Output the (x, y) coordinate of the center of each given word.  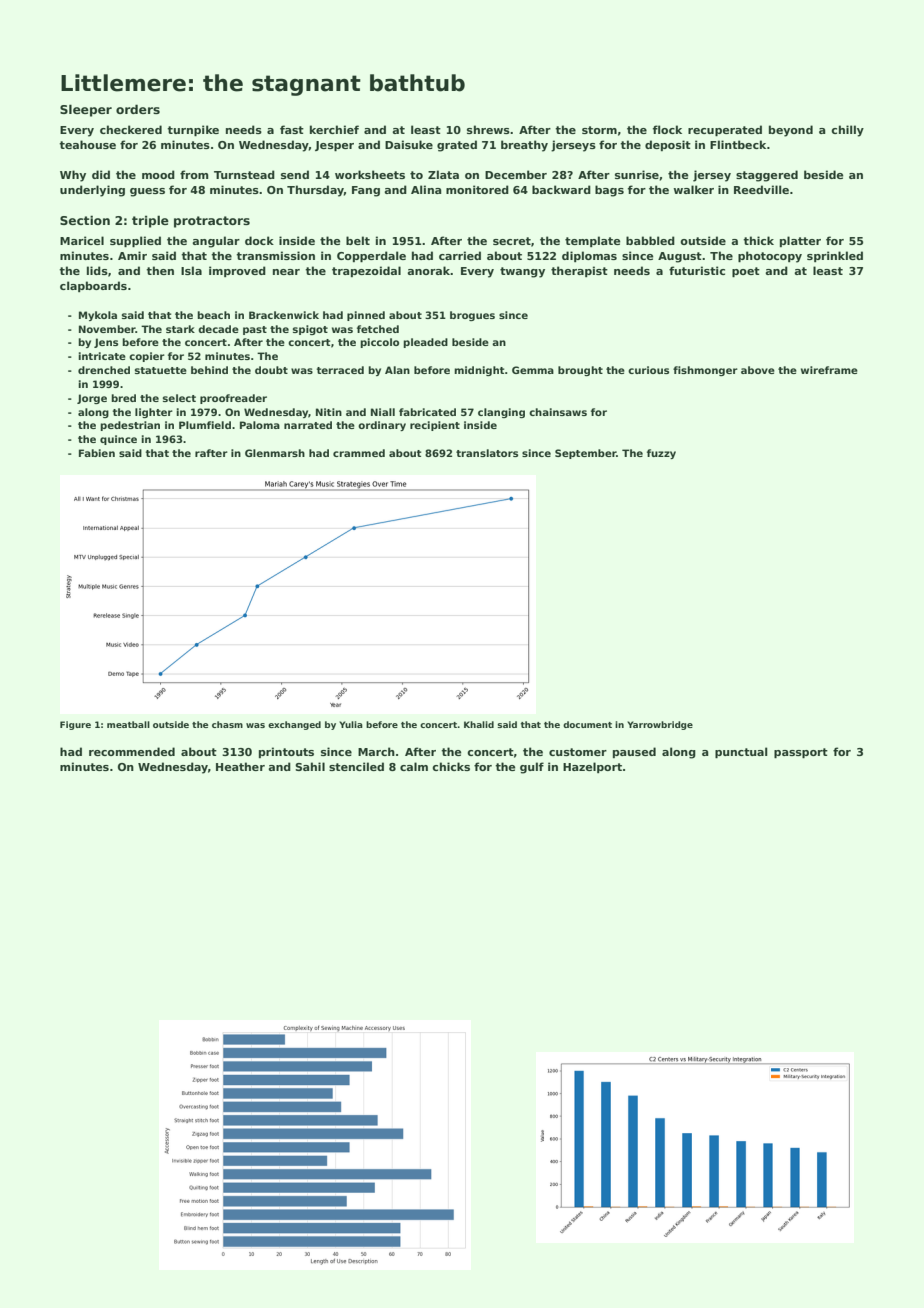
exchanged (294, 725)
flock (667, 129)
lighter (154, 413)
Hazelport (592, 767)
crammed (359, 453)
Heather (240, 766)
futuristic (697, 270)
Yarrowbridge (660, 725)
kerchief (334, 129)
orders (138, 109)
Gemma (533, 370)
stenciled (356, 766)
